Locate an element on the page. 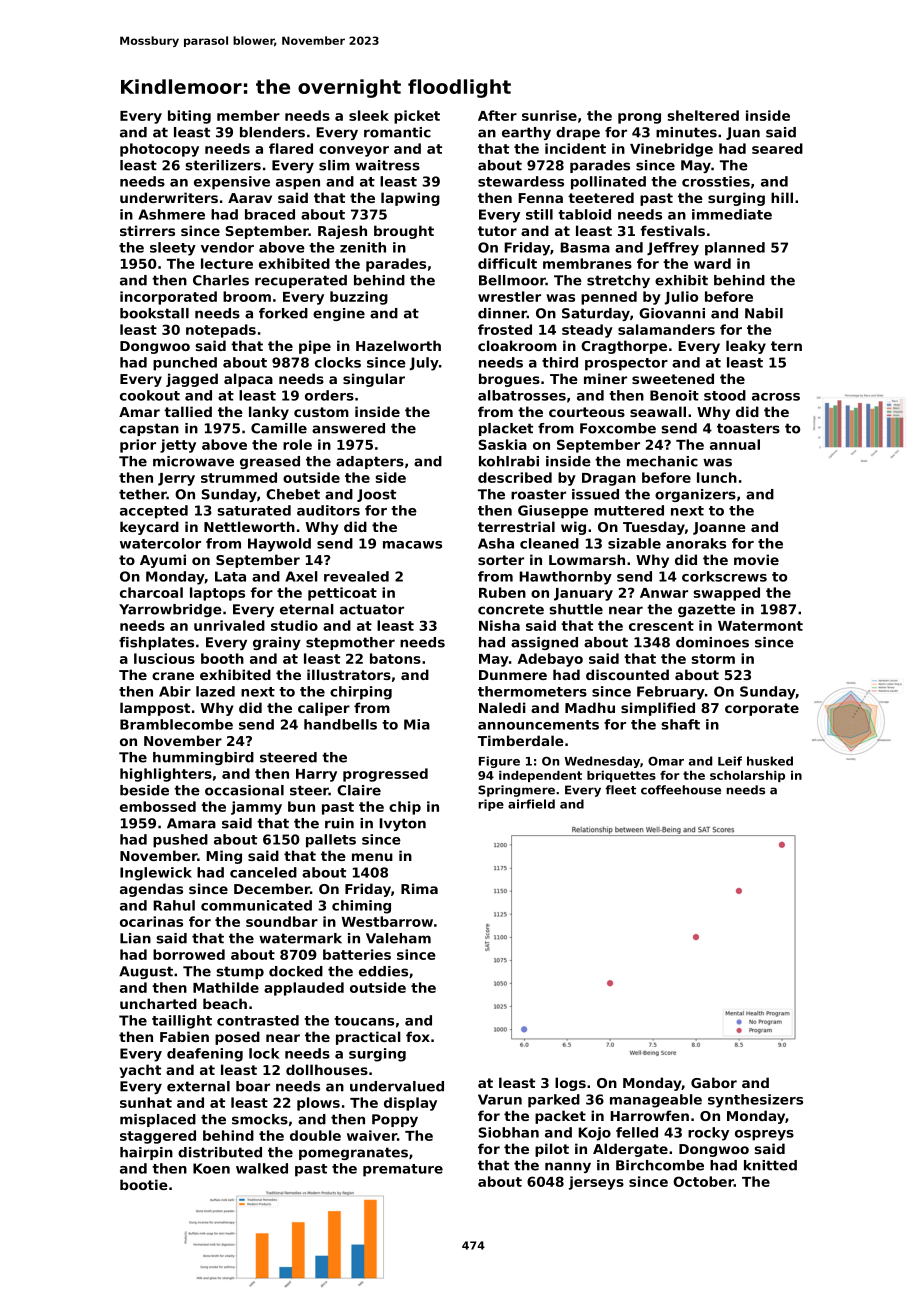 Image resolution: width=924 pixels, height=1308 pixels. picket is located at coordinates (417, 117).
